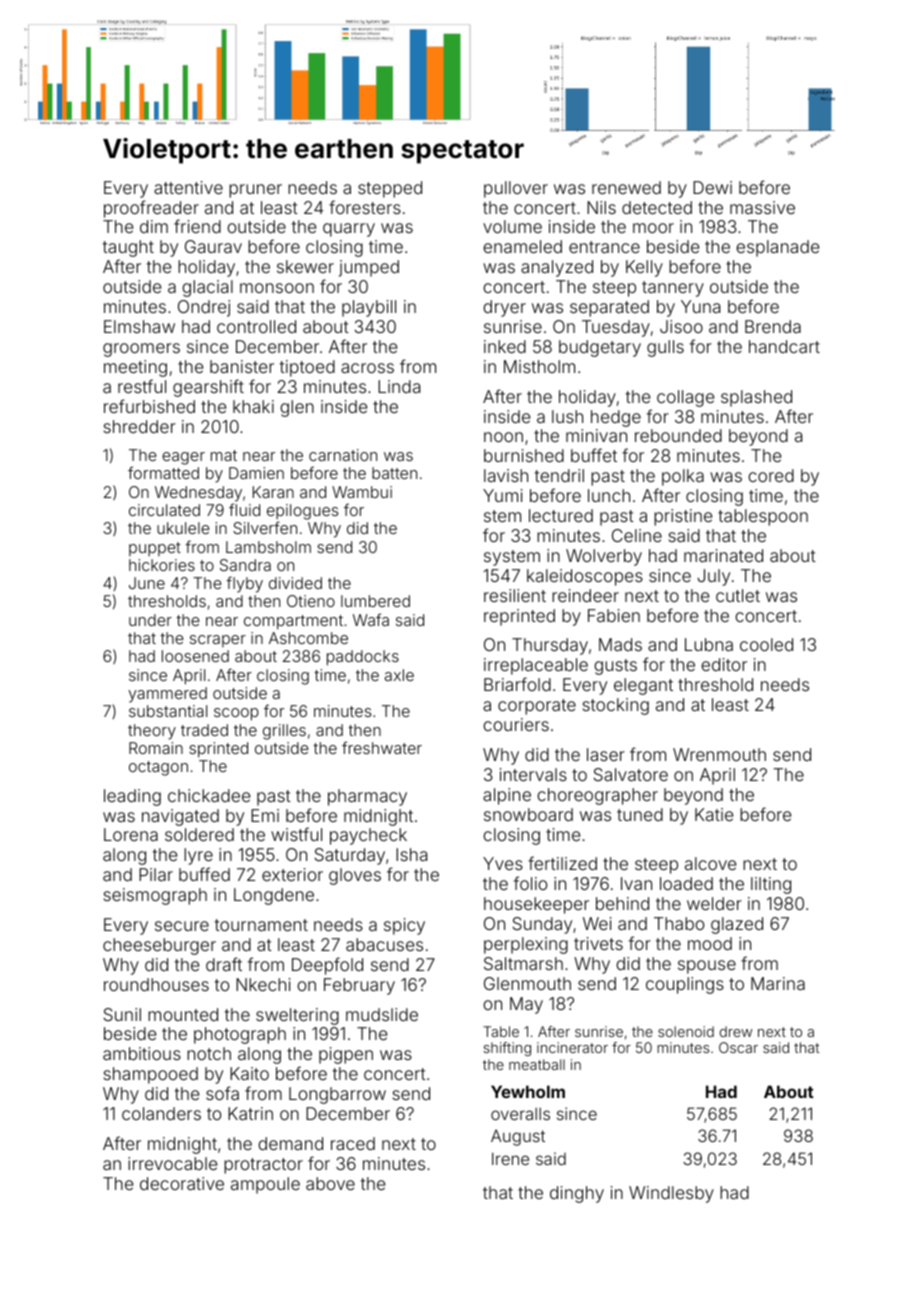 The width and height of the document is (924, 1314). Describe the element at coordinates (784, 346) in the document. I see `handcart` at that location.
